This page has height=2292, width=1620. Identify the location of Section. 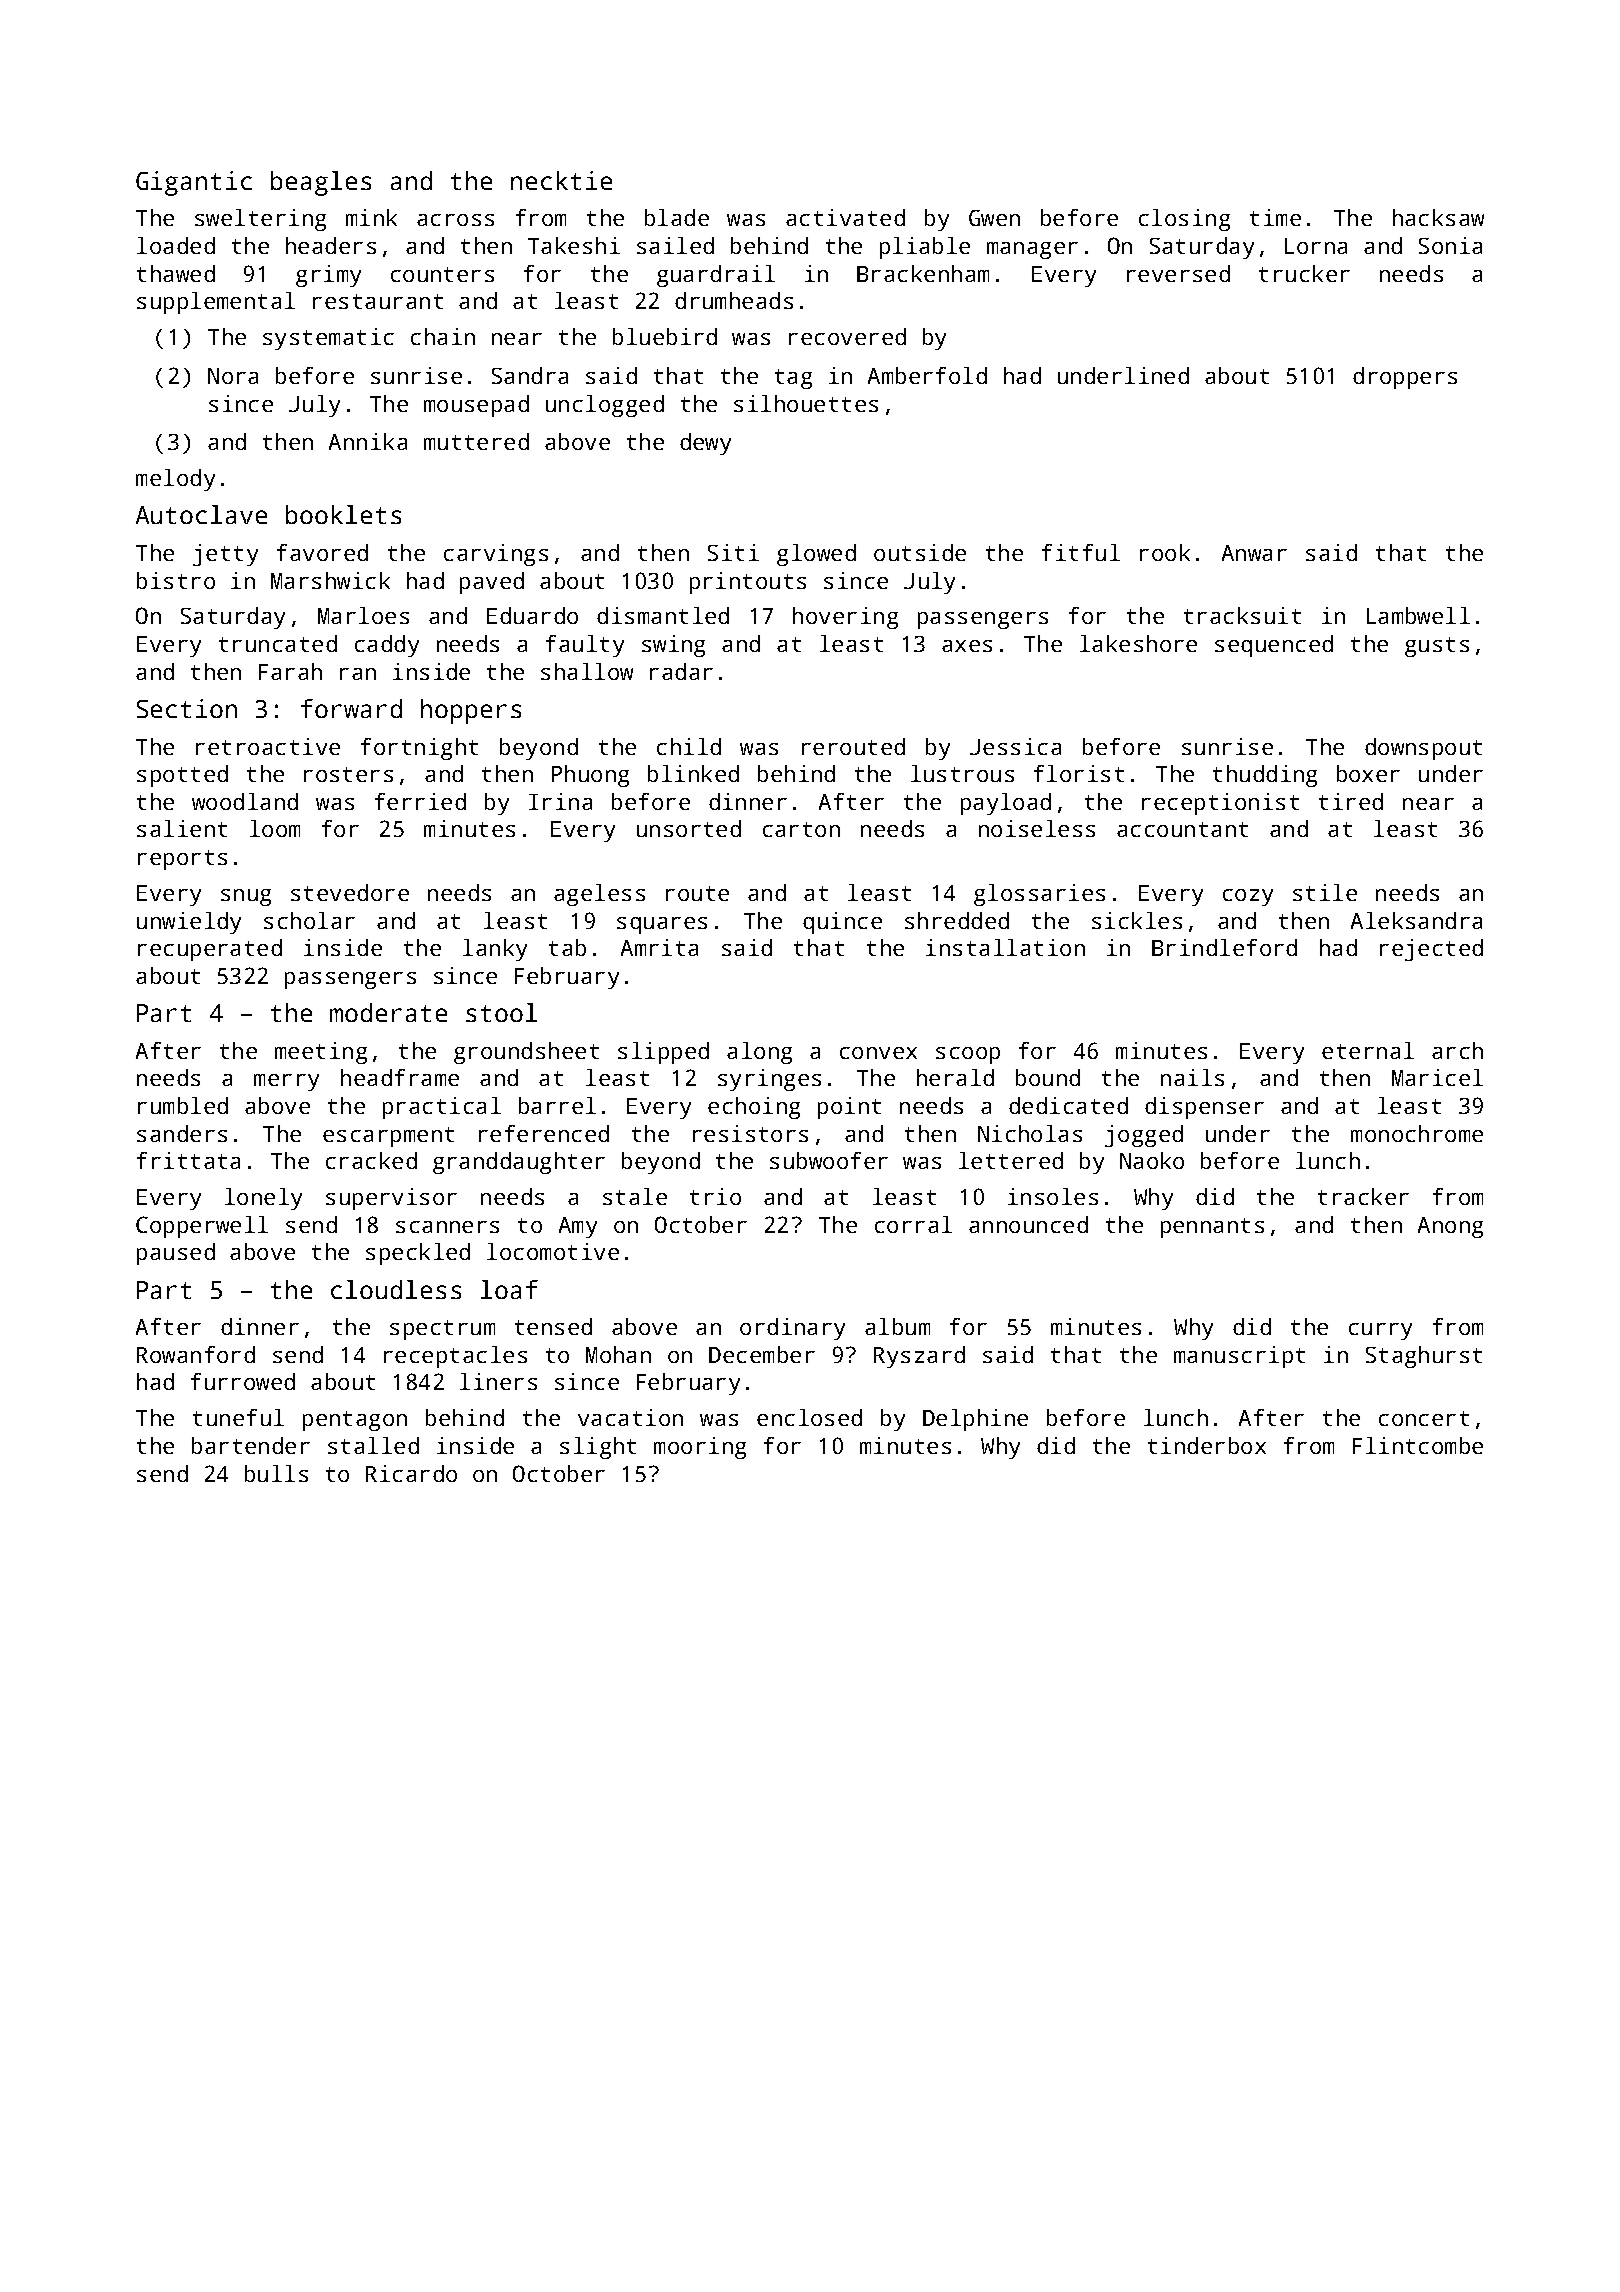
(187, 708).
